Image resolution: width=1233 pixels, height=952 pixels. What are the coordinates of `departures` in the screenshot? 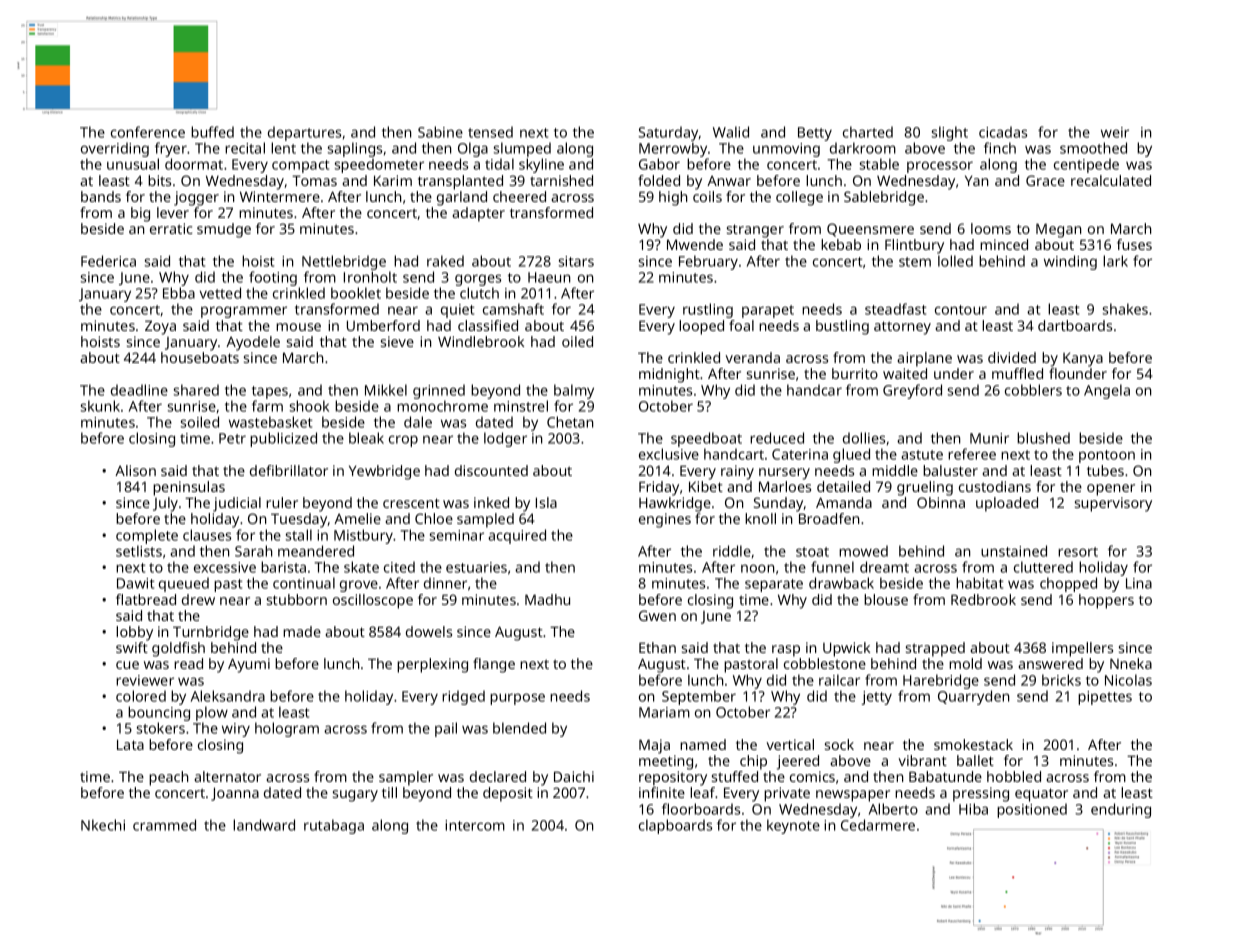 It's located at (304, 133).
